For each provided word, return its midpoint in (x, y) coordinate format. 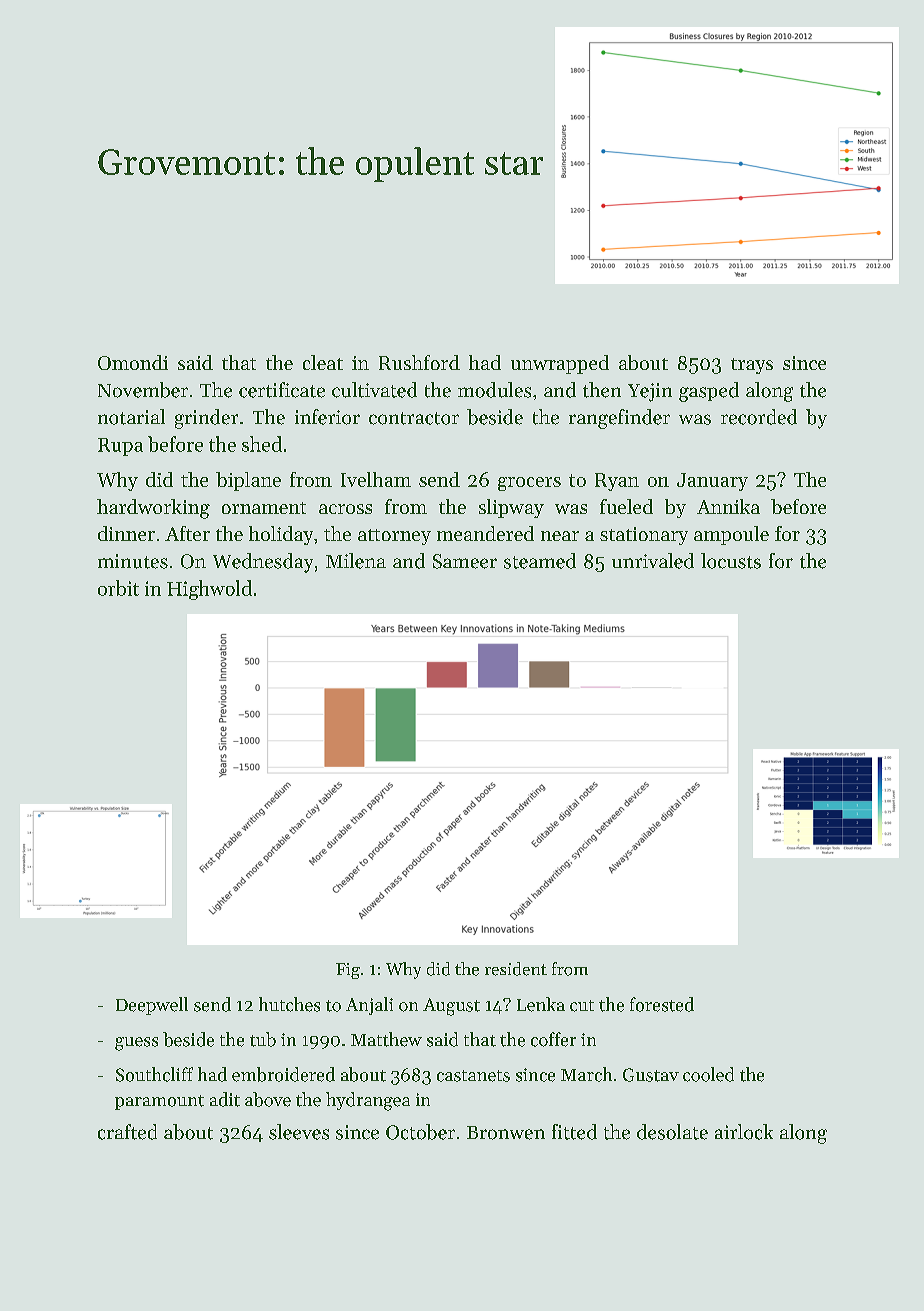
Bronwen (506, 1133)
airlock (744, 1132)
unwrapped (560, 364)
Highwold (209, 590)
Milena (356, 561)
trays (752, 366)
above (268, 1099)
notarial (131, 417)
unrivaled (653, 561)
